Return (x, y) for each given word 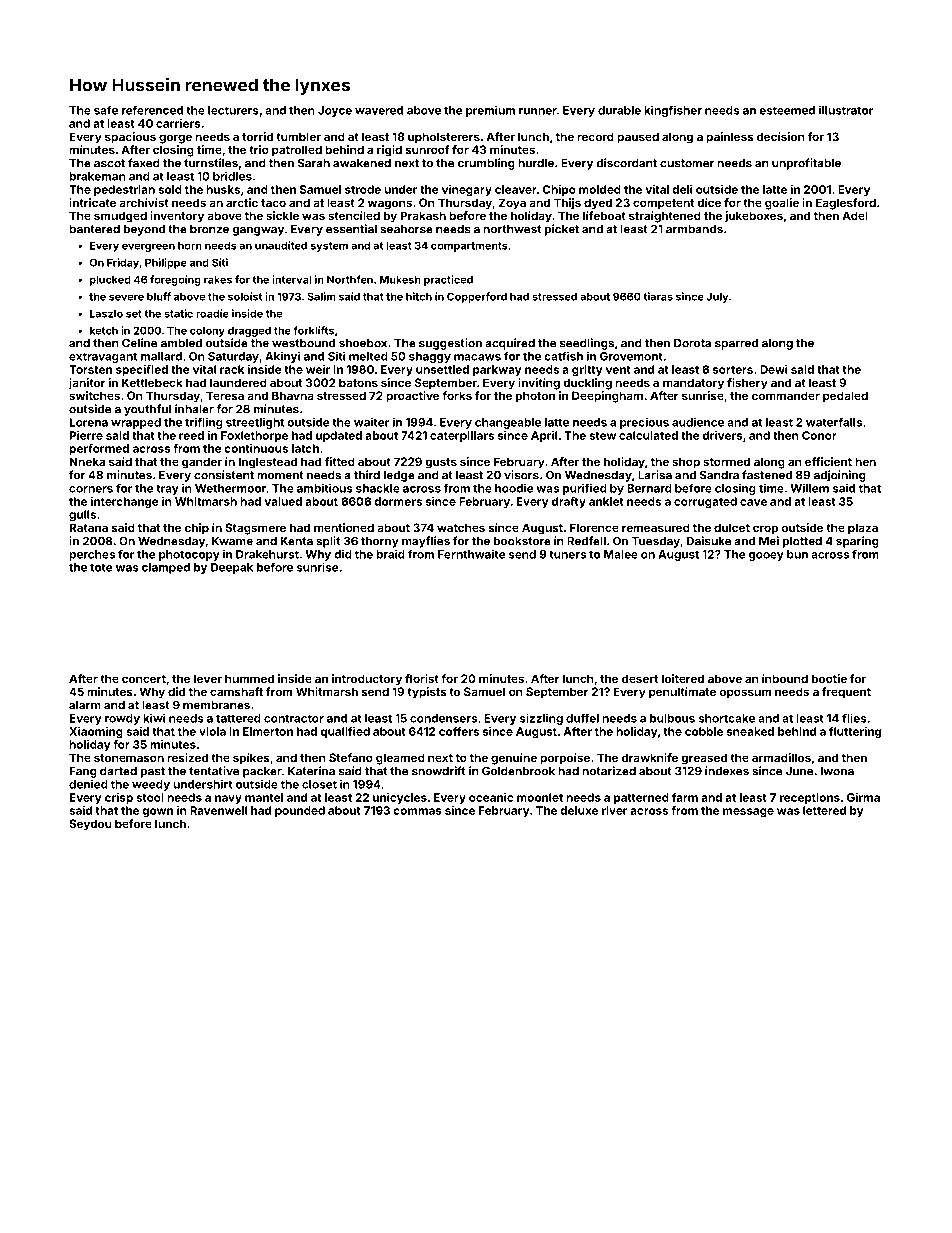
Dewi (773, 369)
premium (490, 111)
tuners (567, 554)
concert (144, 679)
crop (765, 530)
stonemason (129, 758)
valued (283, 501)
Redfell (586, 541)
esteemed (787, 110)
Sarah (314, 163)
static (178, 313)
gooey (766, 556)
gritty (587, 371)
